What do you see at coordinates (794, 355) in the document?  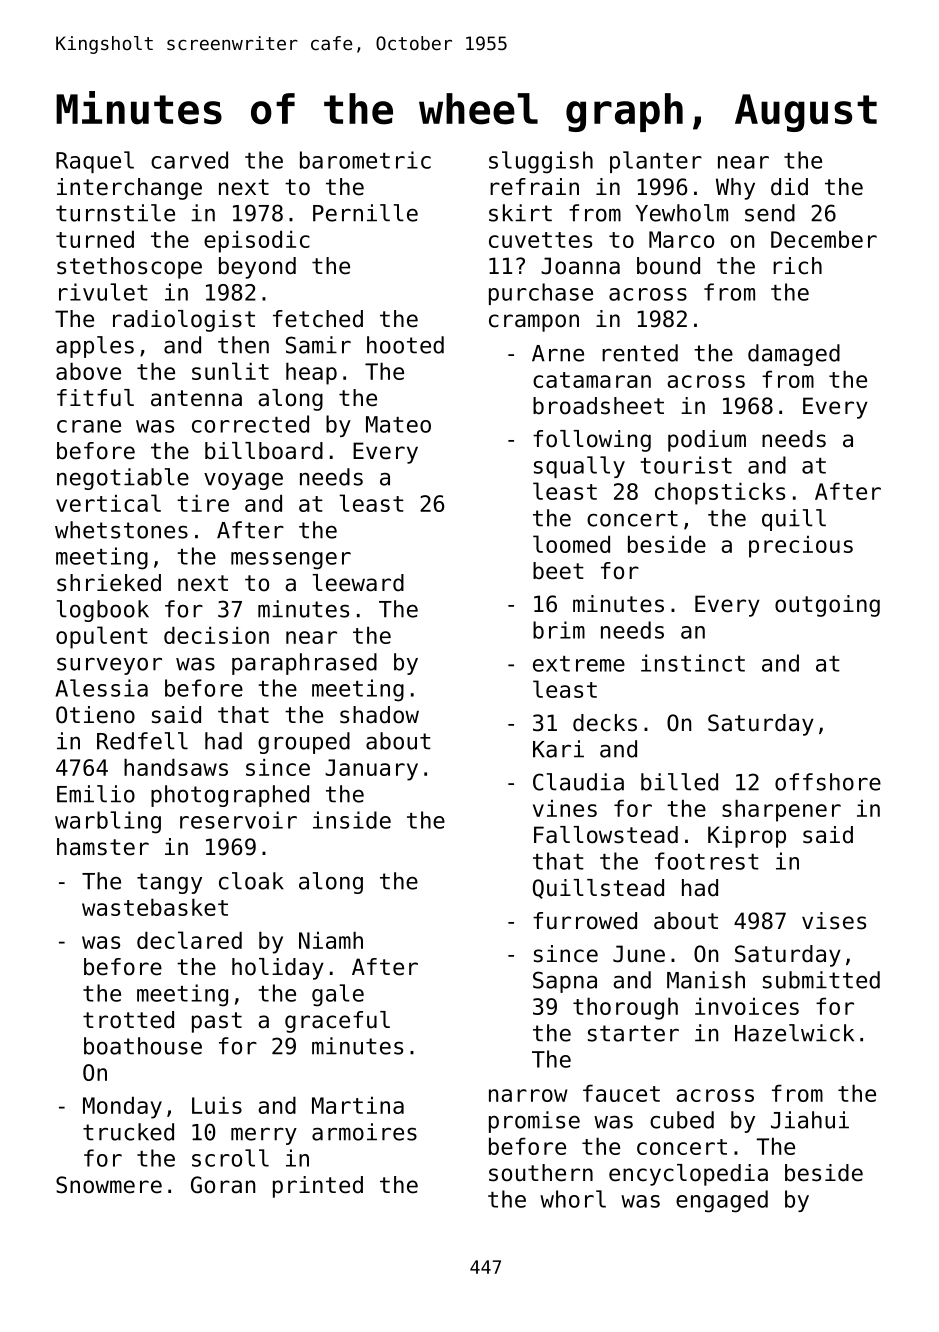 I see `damaged` at bounding box center [794, 355].
